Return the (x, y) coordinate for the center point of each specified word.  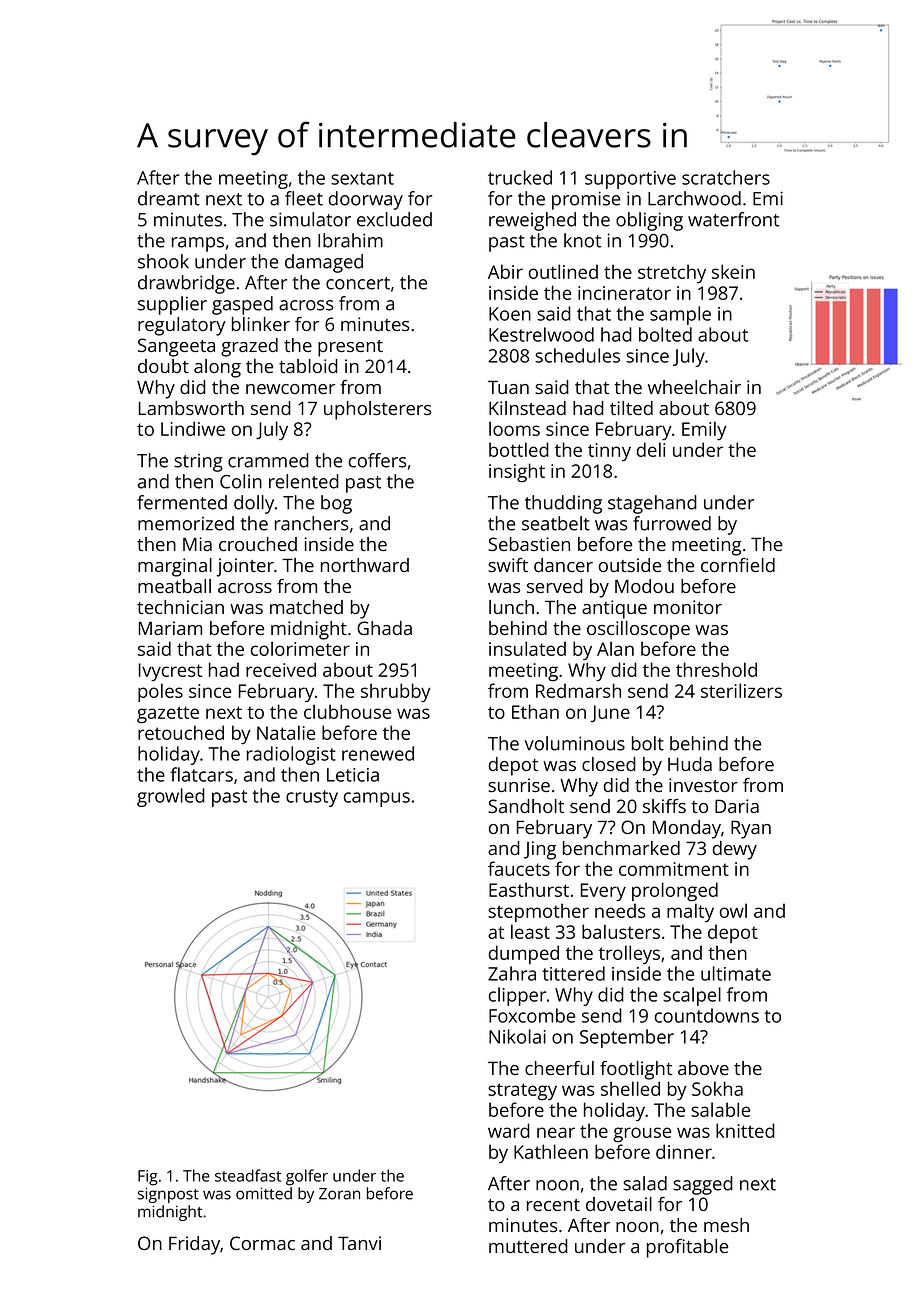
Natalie (286, 732)
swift (508, 565)
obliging (649, 221)
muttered (528, 1246)
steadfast (248, 1175)
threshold (716, 669)
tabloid (308, 366)
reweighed (532, 221)
